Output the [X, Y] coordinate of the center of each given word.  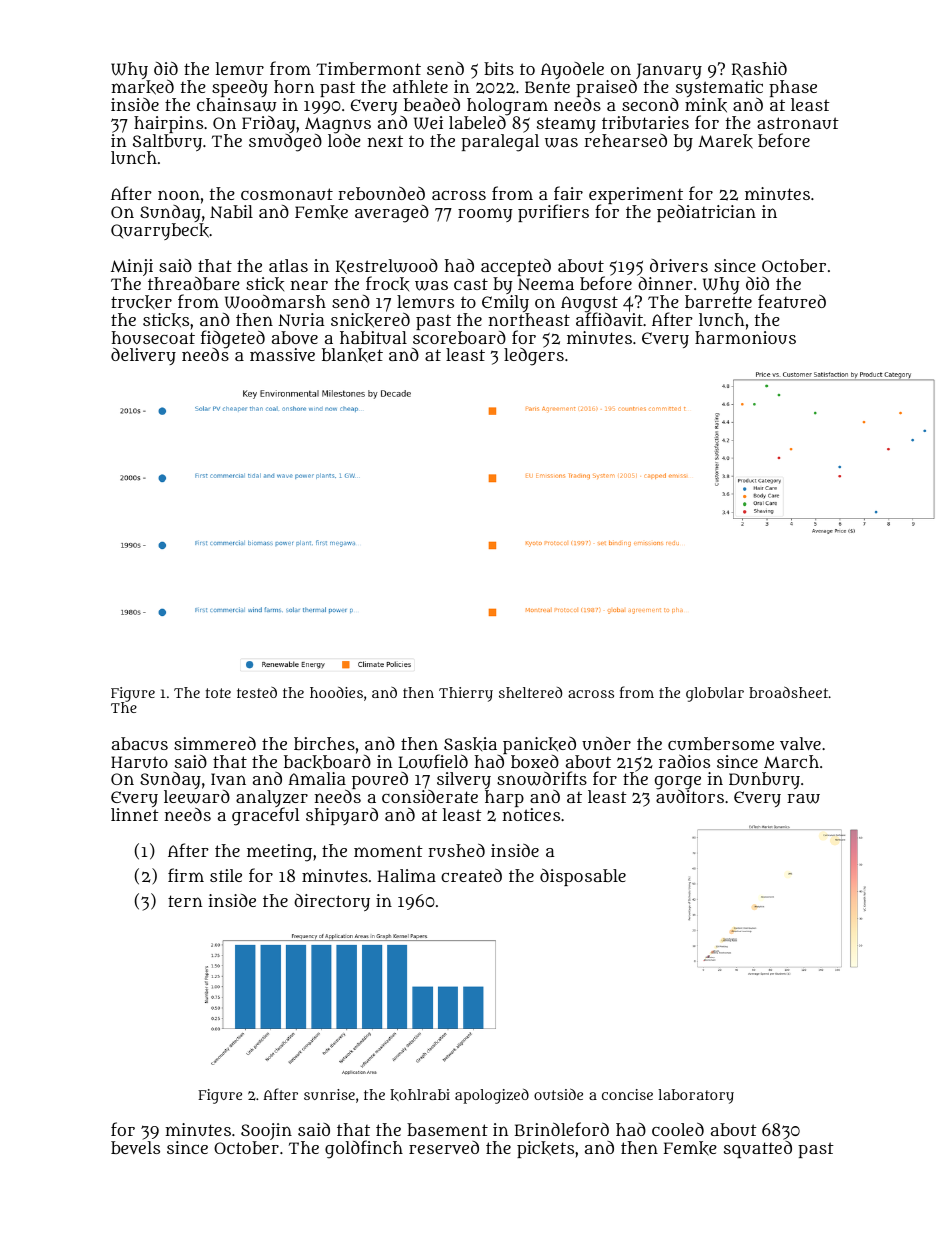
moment [388, 851]
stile [226, 875]
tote [218, 693]
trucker [141, 302]
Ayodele [572, 70]
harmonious [745, 337]
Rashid [759, 69]
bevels [135, 1147]
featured [792, 301]
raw [803, 799]
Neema [546, 284]
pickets [545, 1149]
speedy [240, 88]
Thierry [466, 694]
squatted [758, 1149]
